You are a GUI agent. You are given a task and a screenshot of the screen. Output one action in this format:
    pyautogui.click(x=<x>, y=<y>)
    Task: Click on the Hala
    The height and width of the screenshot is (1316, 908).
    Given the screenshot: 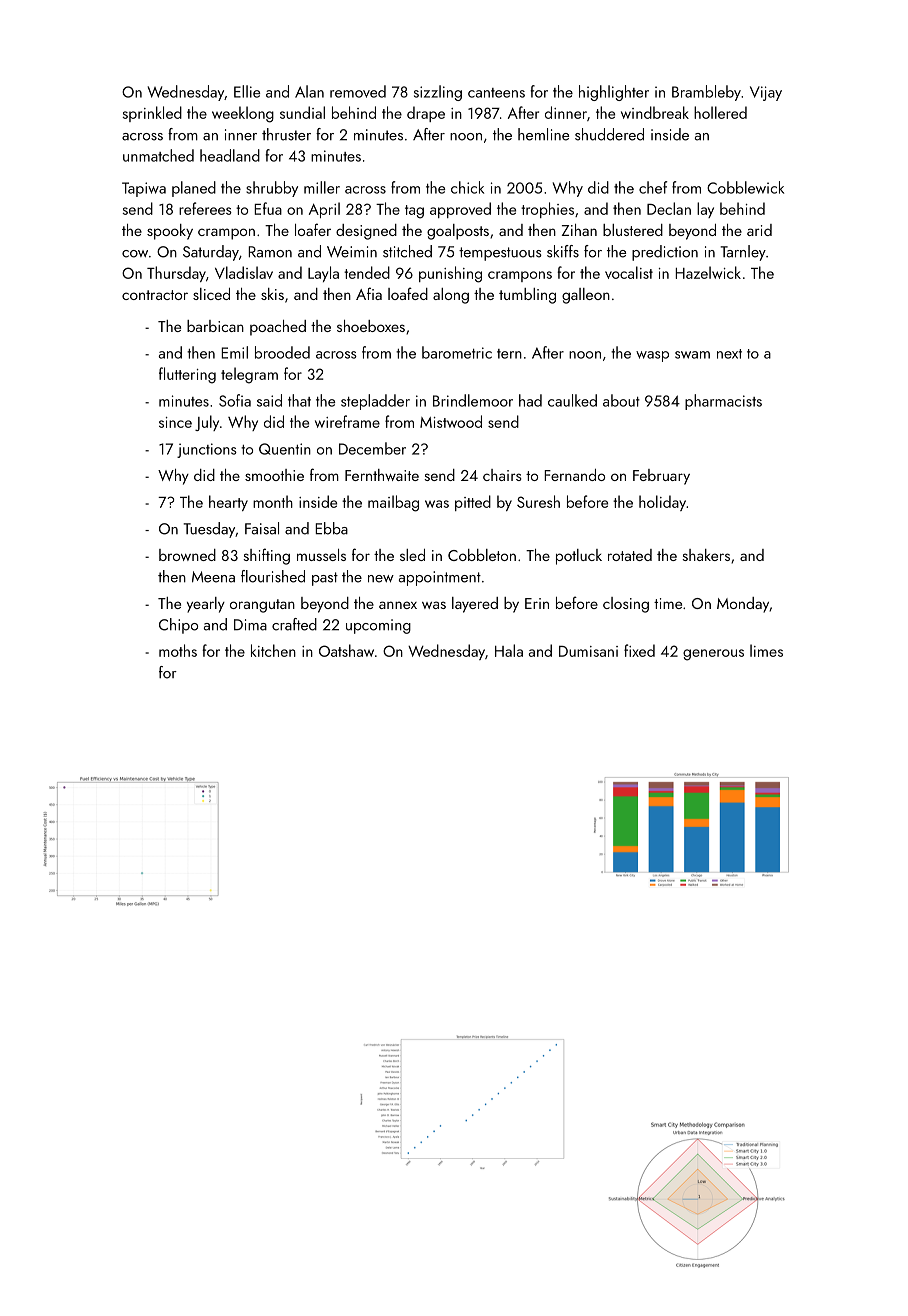 What is the action you would take?
    pyautogui.click(x=509, y=650)
